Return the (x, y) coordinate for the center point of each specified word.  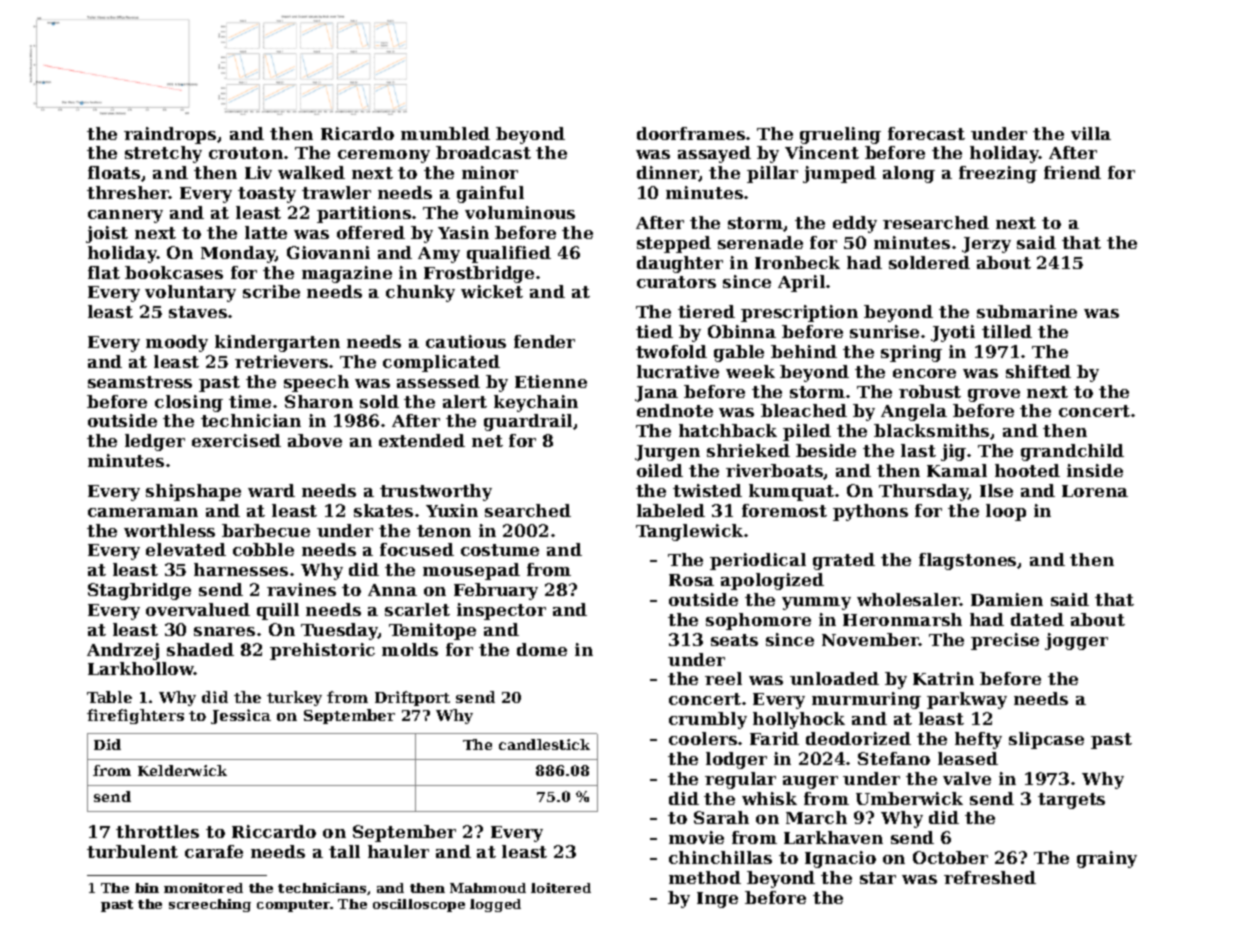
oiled (660, 470)
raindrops (170, 135)
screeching (210, 905)
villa (1091, 133)
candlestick (544, 744)
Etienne (551, 381)
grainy (1107, 859)
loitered (561, 888)
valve (967, 778)
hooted (1027, 470)
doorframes (691, 133)
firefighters (135, 716)
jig (953, 452)
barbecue (266, 530)
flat (104, 272)
